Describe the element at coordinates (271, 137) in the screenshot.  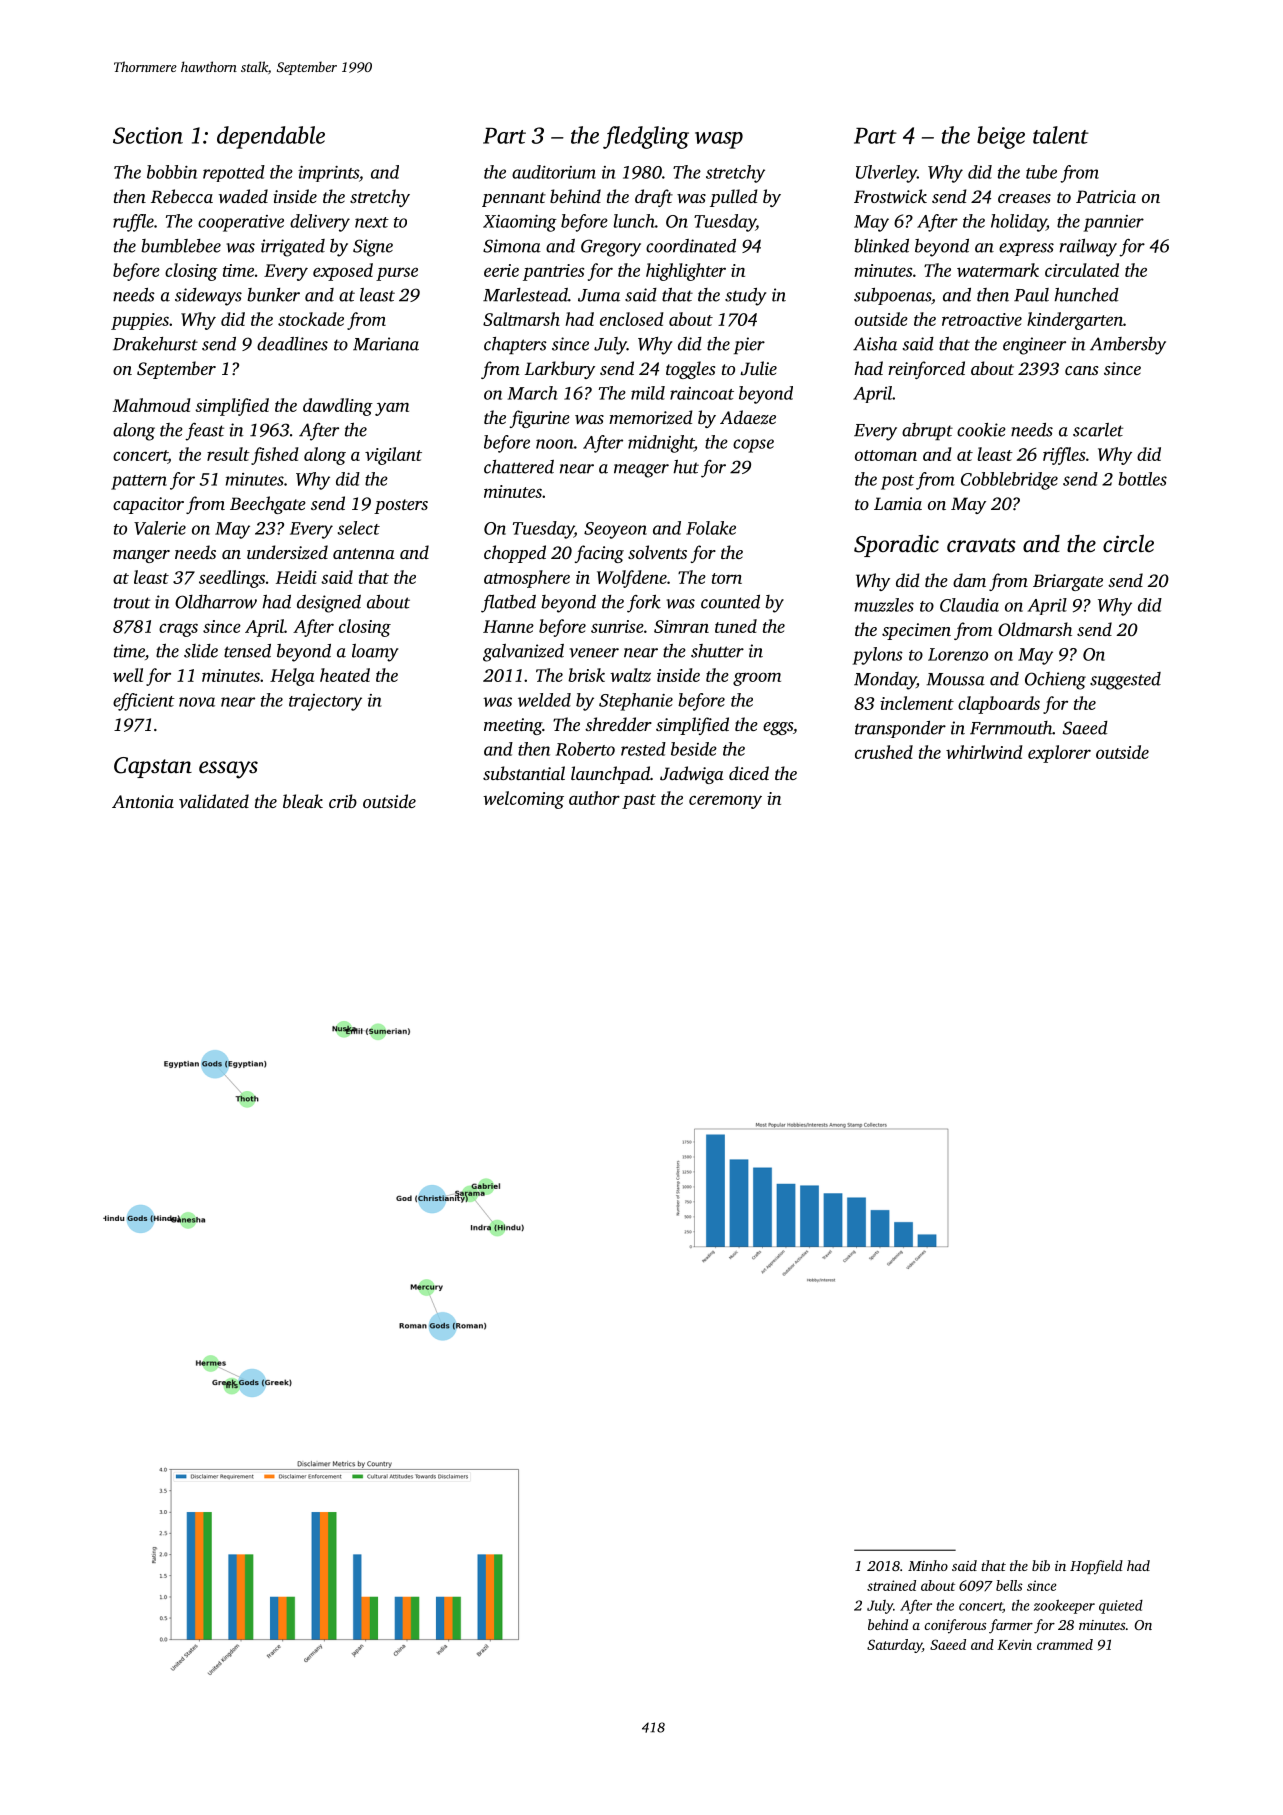
I see `dependable` at that location.
